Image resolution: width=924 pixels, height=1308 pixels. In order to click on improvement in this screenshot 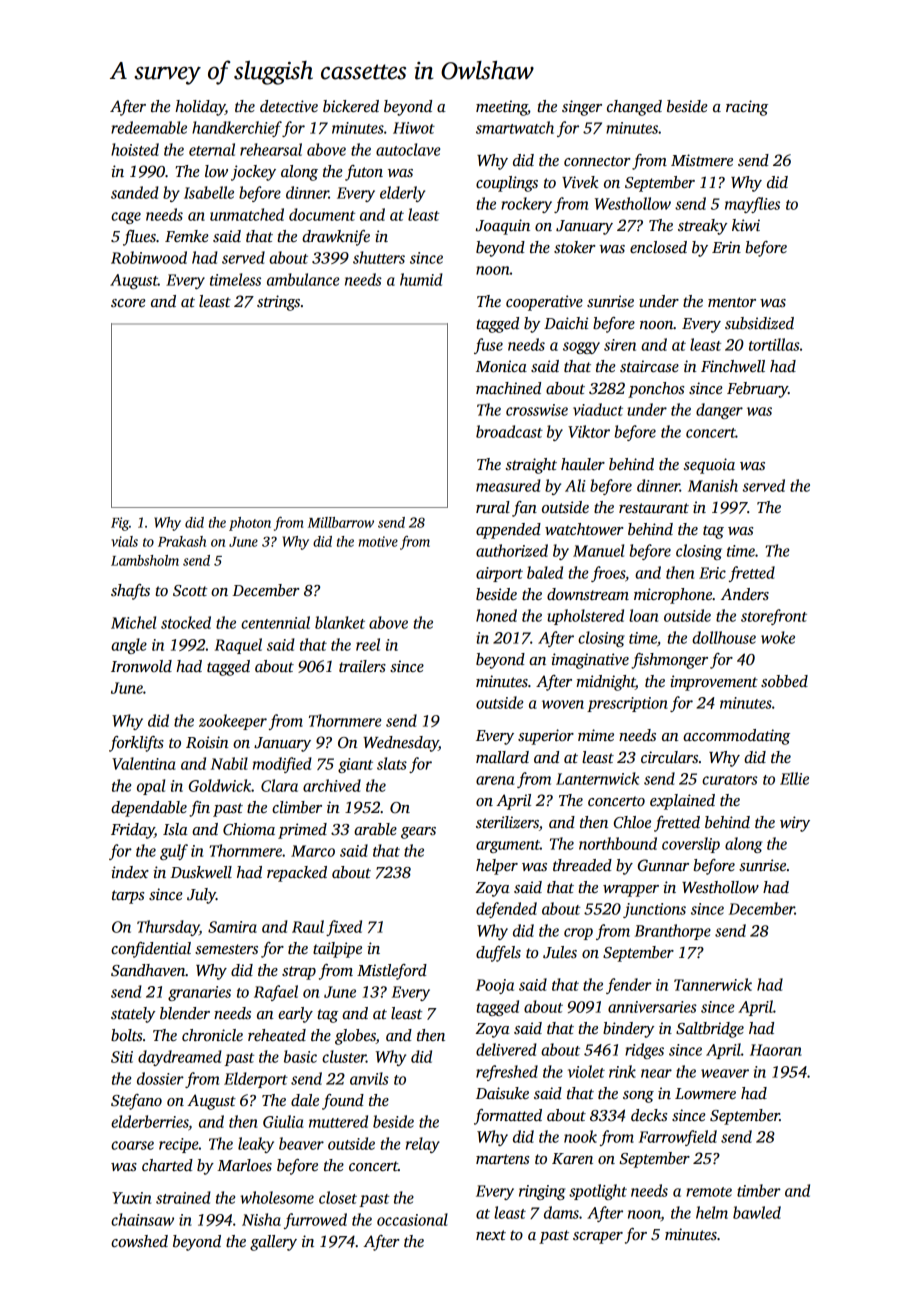, I will do `click(714, 683)`.
